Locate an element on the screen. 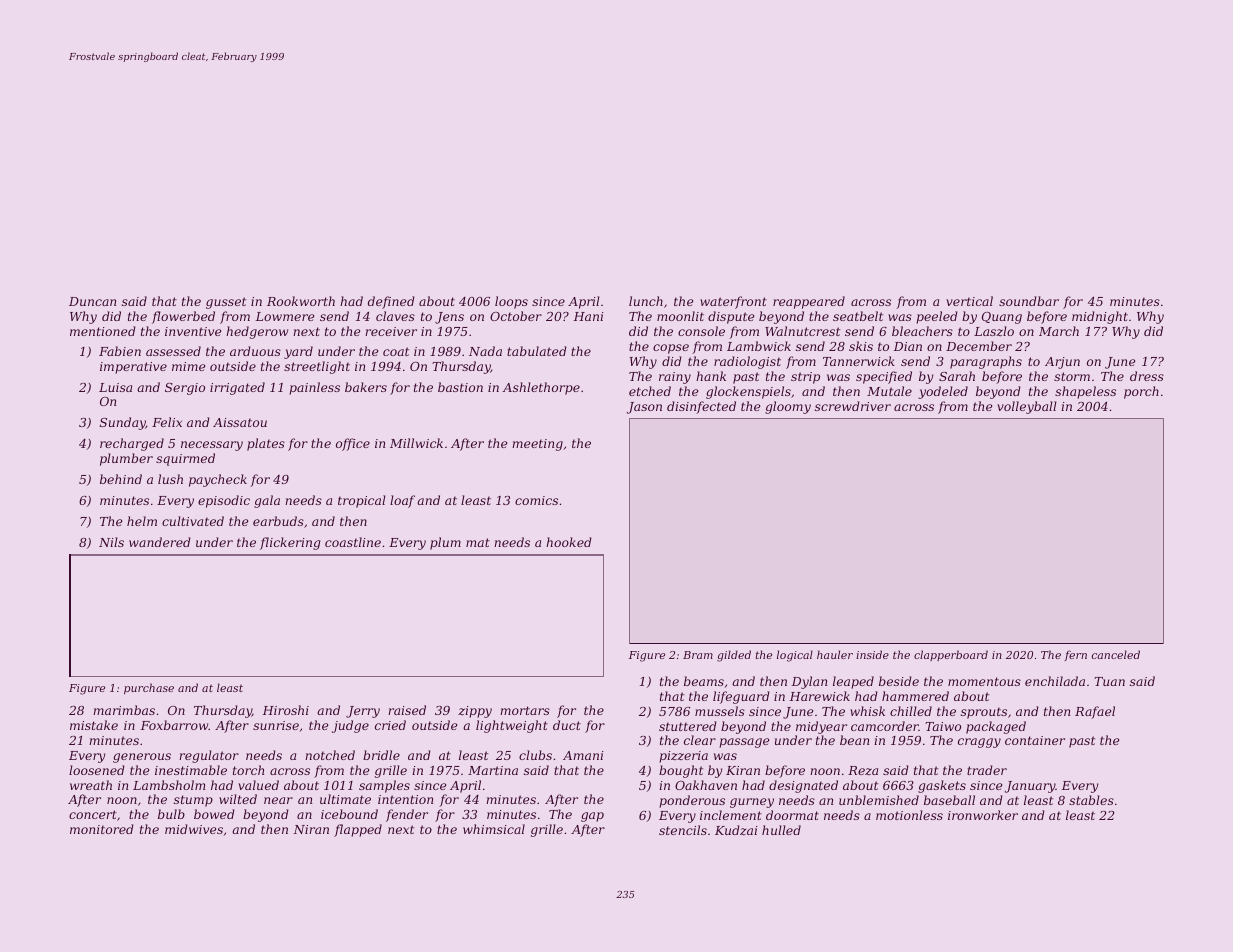 Image resolution: width=1233 pixels, height=952 pixels. purchase is located at coordinates (149, 689).
